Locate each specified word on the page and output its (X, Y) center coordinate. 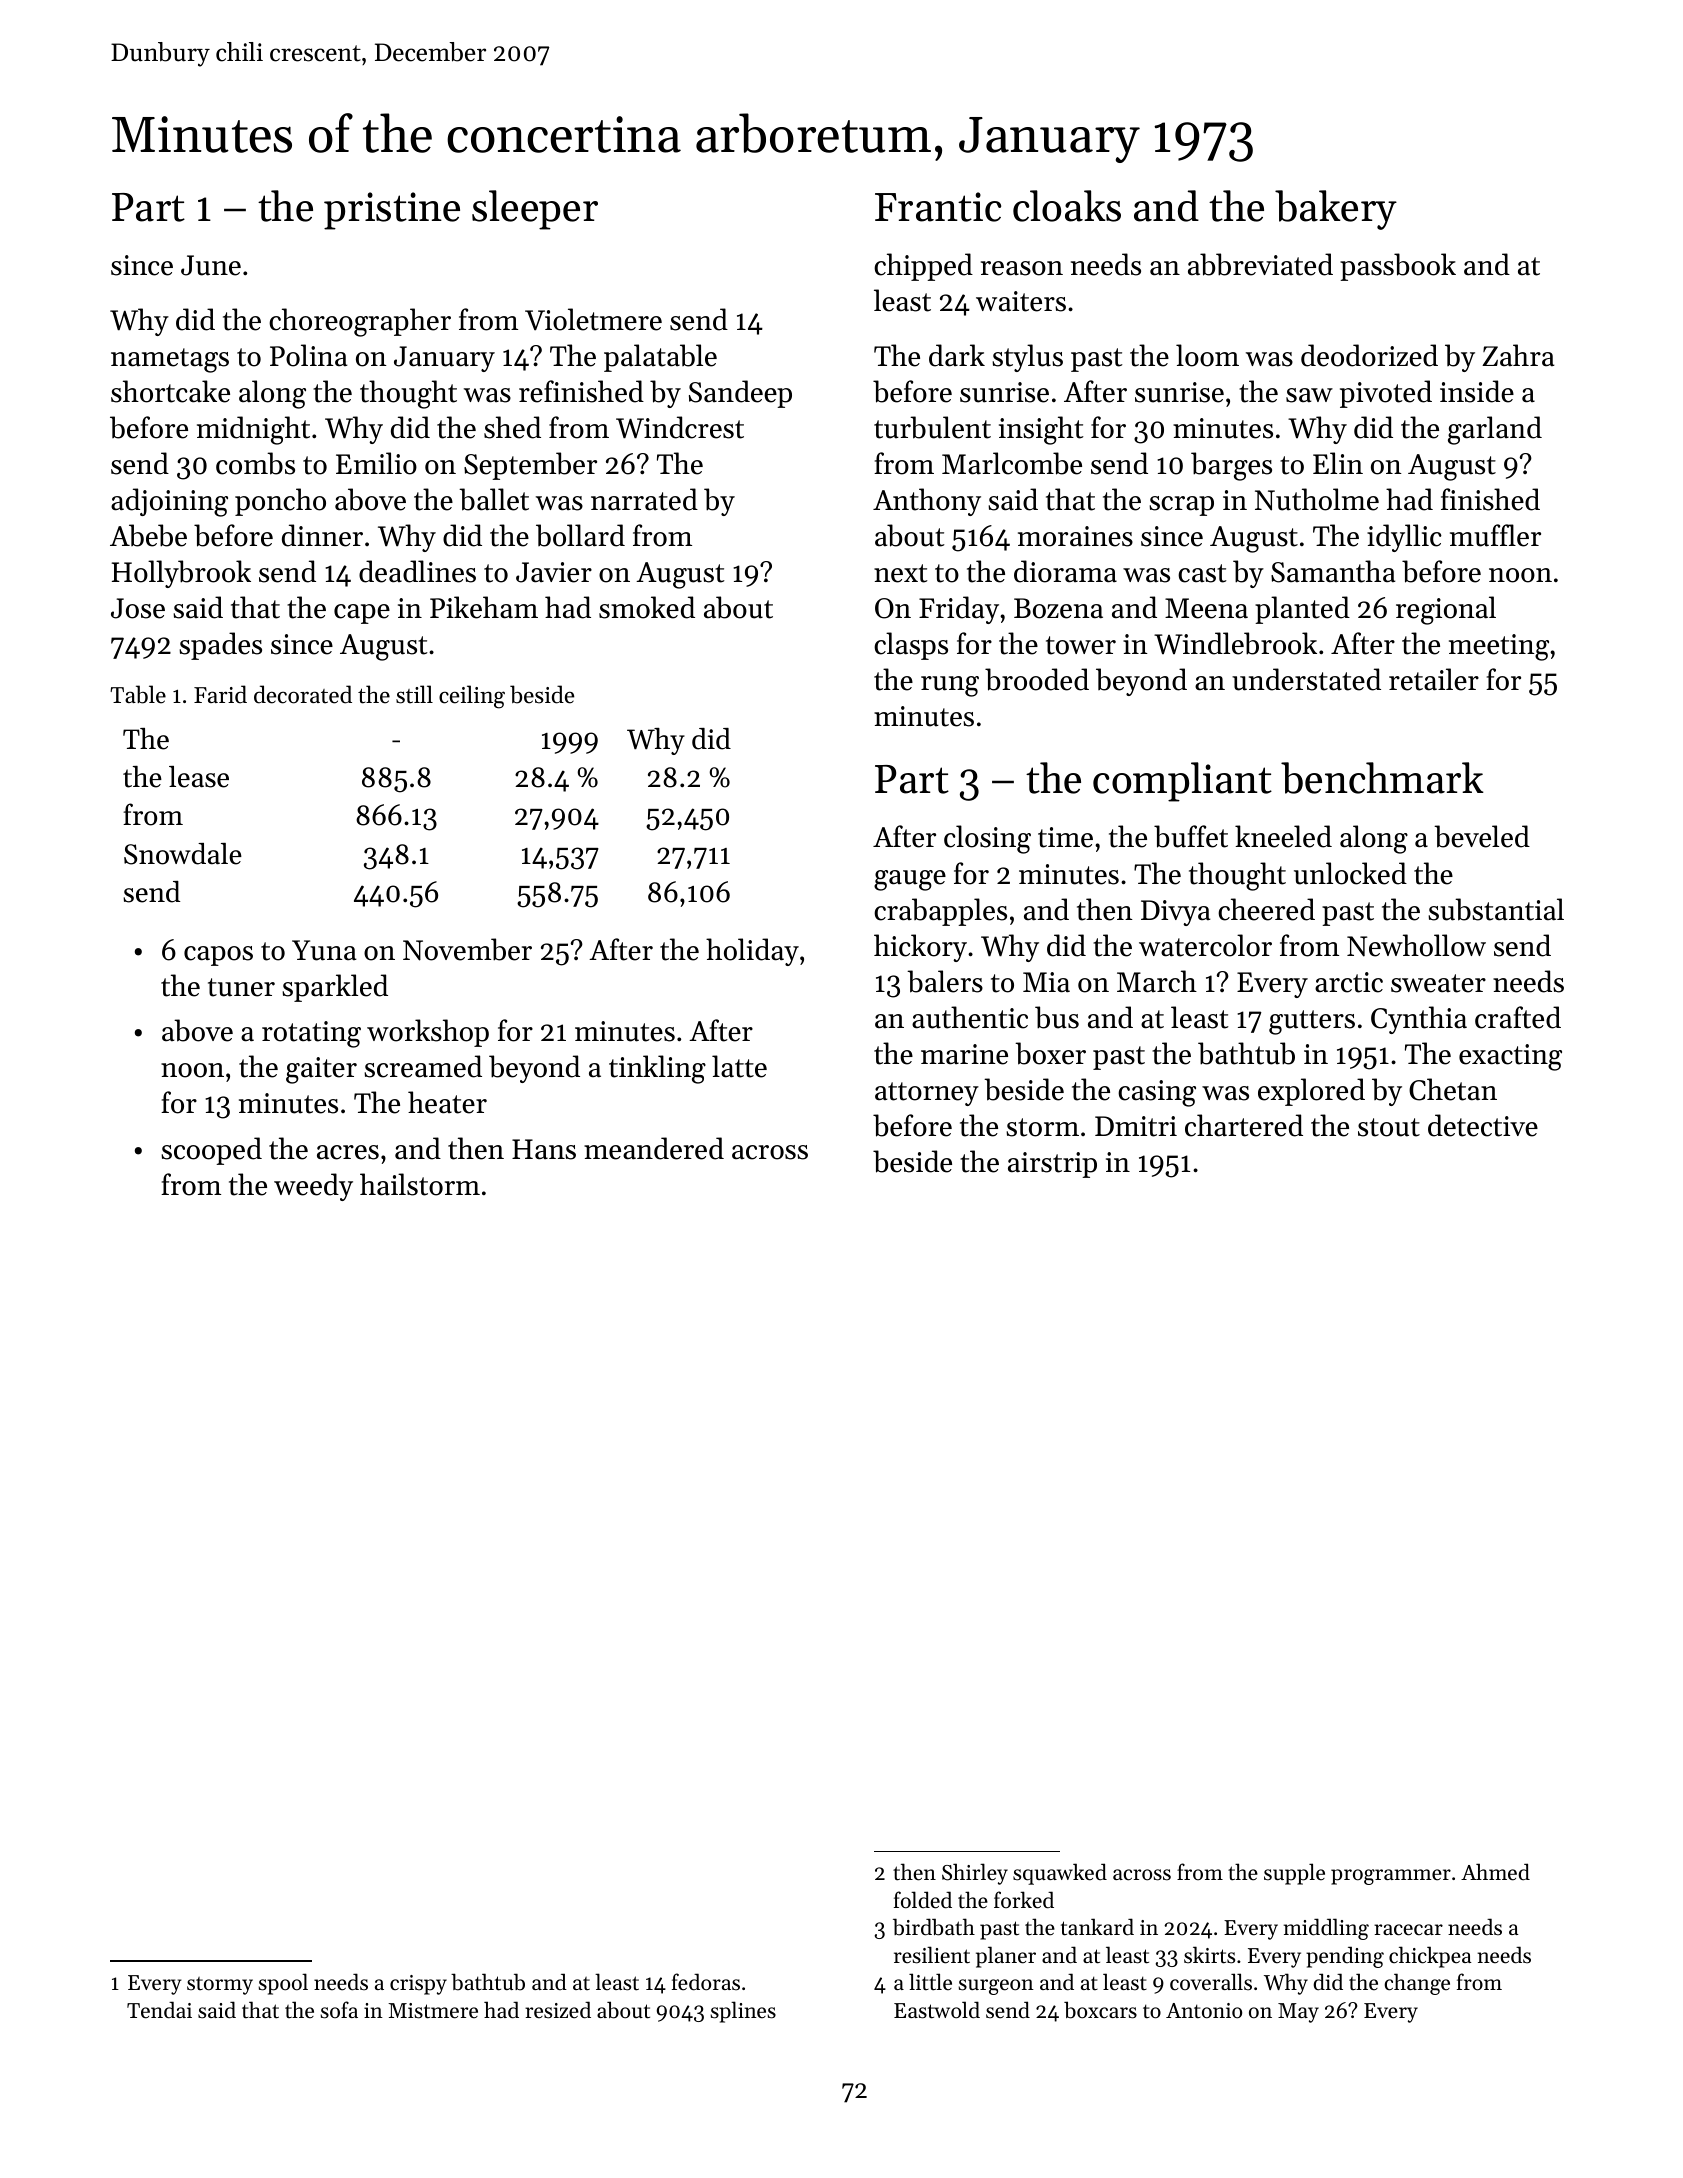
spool (283, 1984)
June (211, 265)
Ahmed (1495, 1872)
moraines (1075, 536)
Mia (1046, 982)
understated (1306, 679)
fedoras (706, 1982)
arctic (1349, 982)
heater (447, 1102)
